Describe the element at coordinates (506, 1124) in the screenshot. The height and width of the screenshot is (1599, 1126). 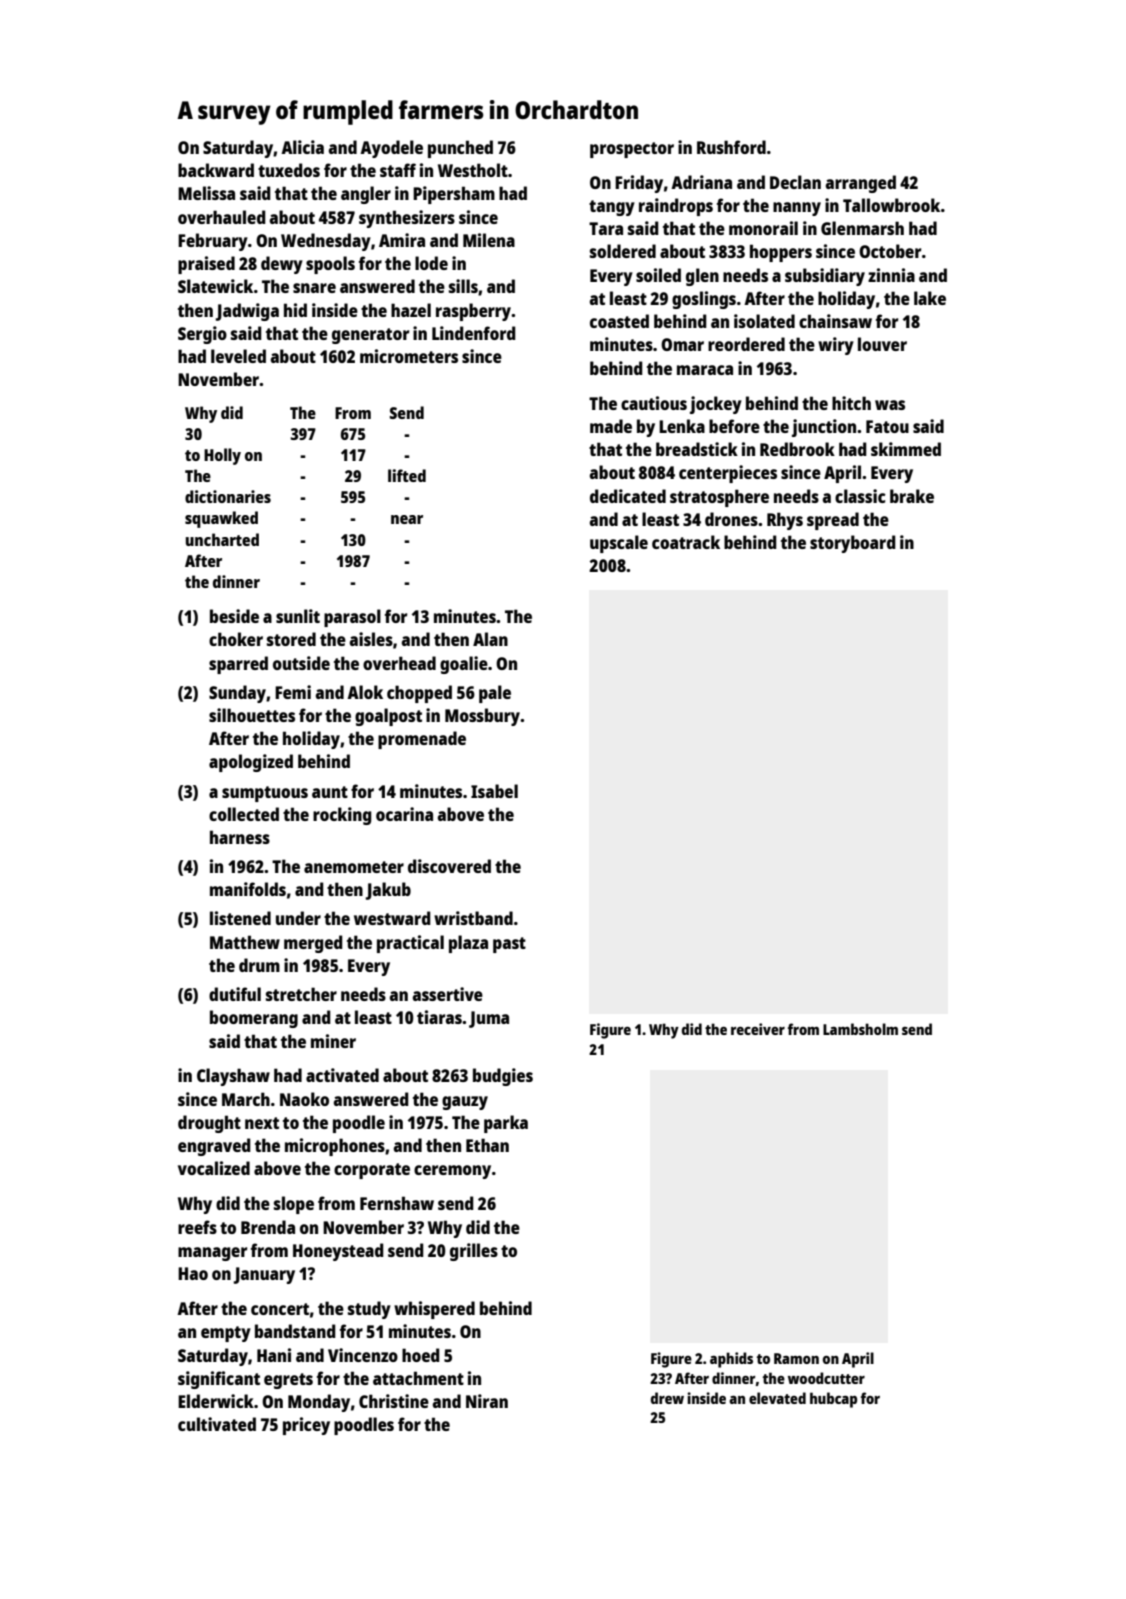
I see `parka` at that location.
